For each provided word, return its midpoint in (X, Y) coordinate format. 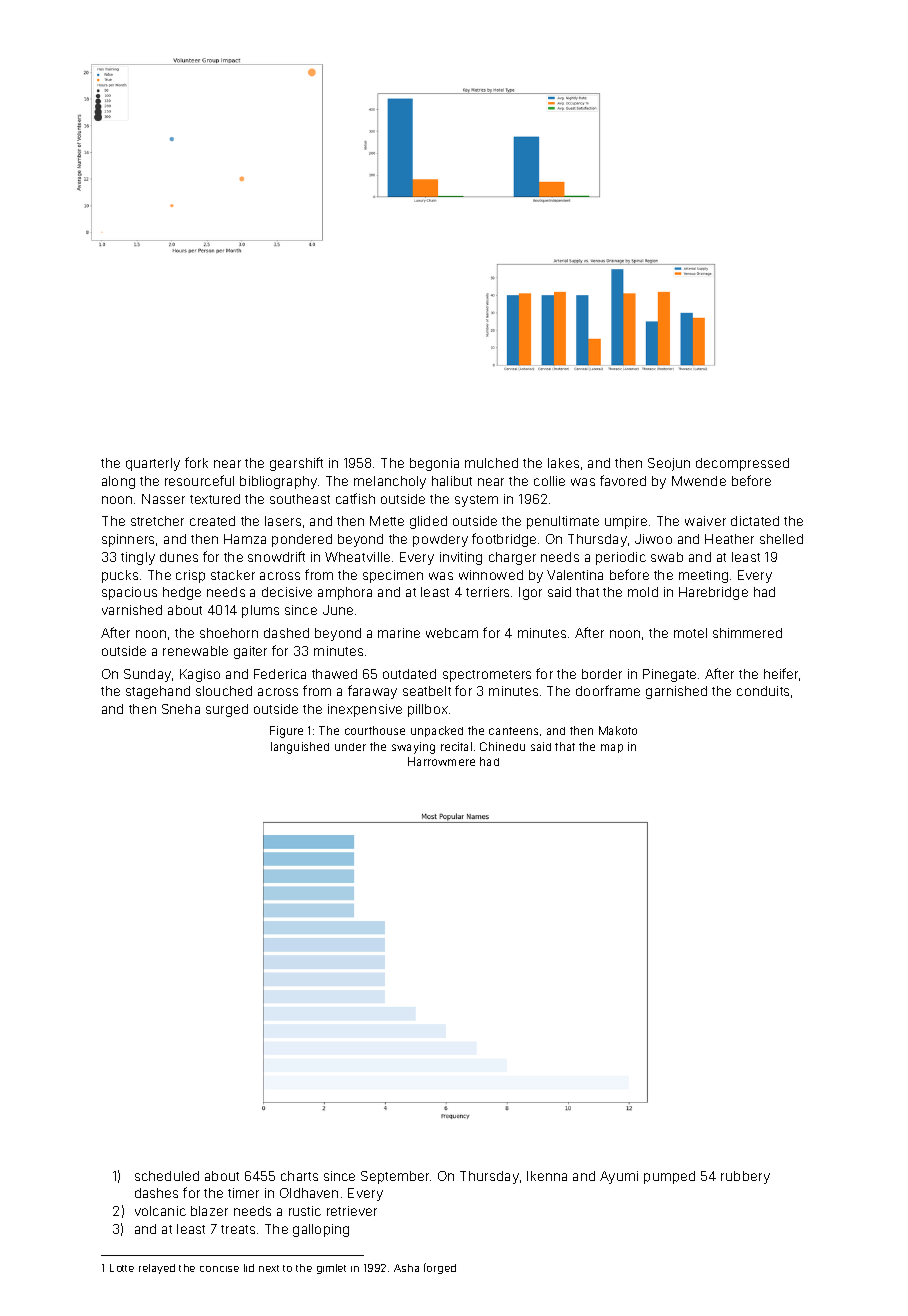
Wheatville (357, 557)
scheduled (167, 1176)
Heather (729, 539)
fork (196, 462)
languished (300, 748)
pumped (669, 1177)
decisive (287, 592)
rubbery (745, 1177)
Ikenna (547, 1176)
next (269, 1268)
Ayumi (619, 1177)
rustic (305, 1211)
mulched (491, 463)
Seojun (669, 464)
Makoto (618, 730)
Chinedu (502, 746)
